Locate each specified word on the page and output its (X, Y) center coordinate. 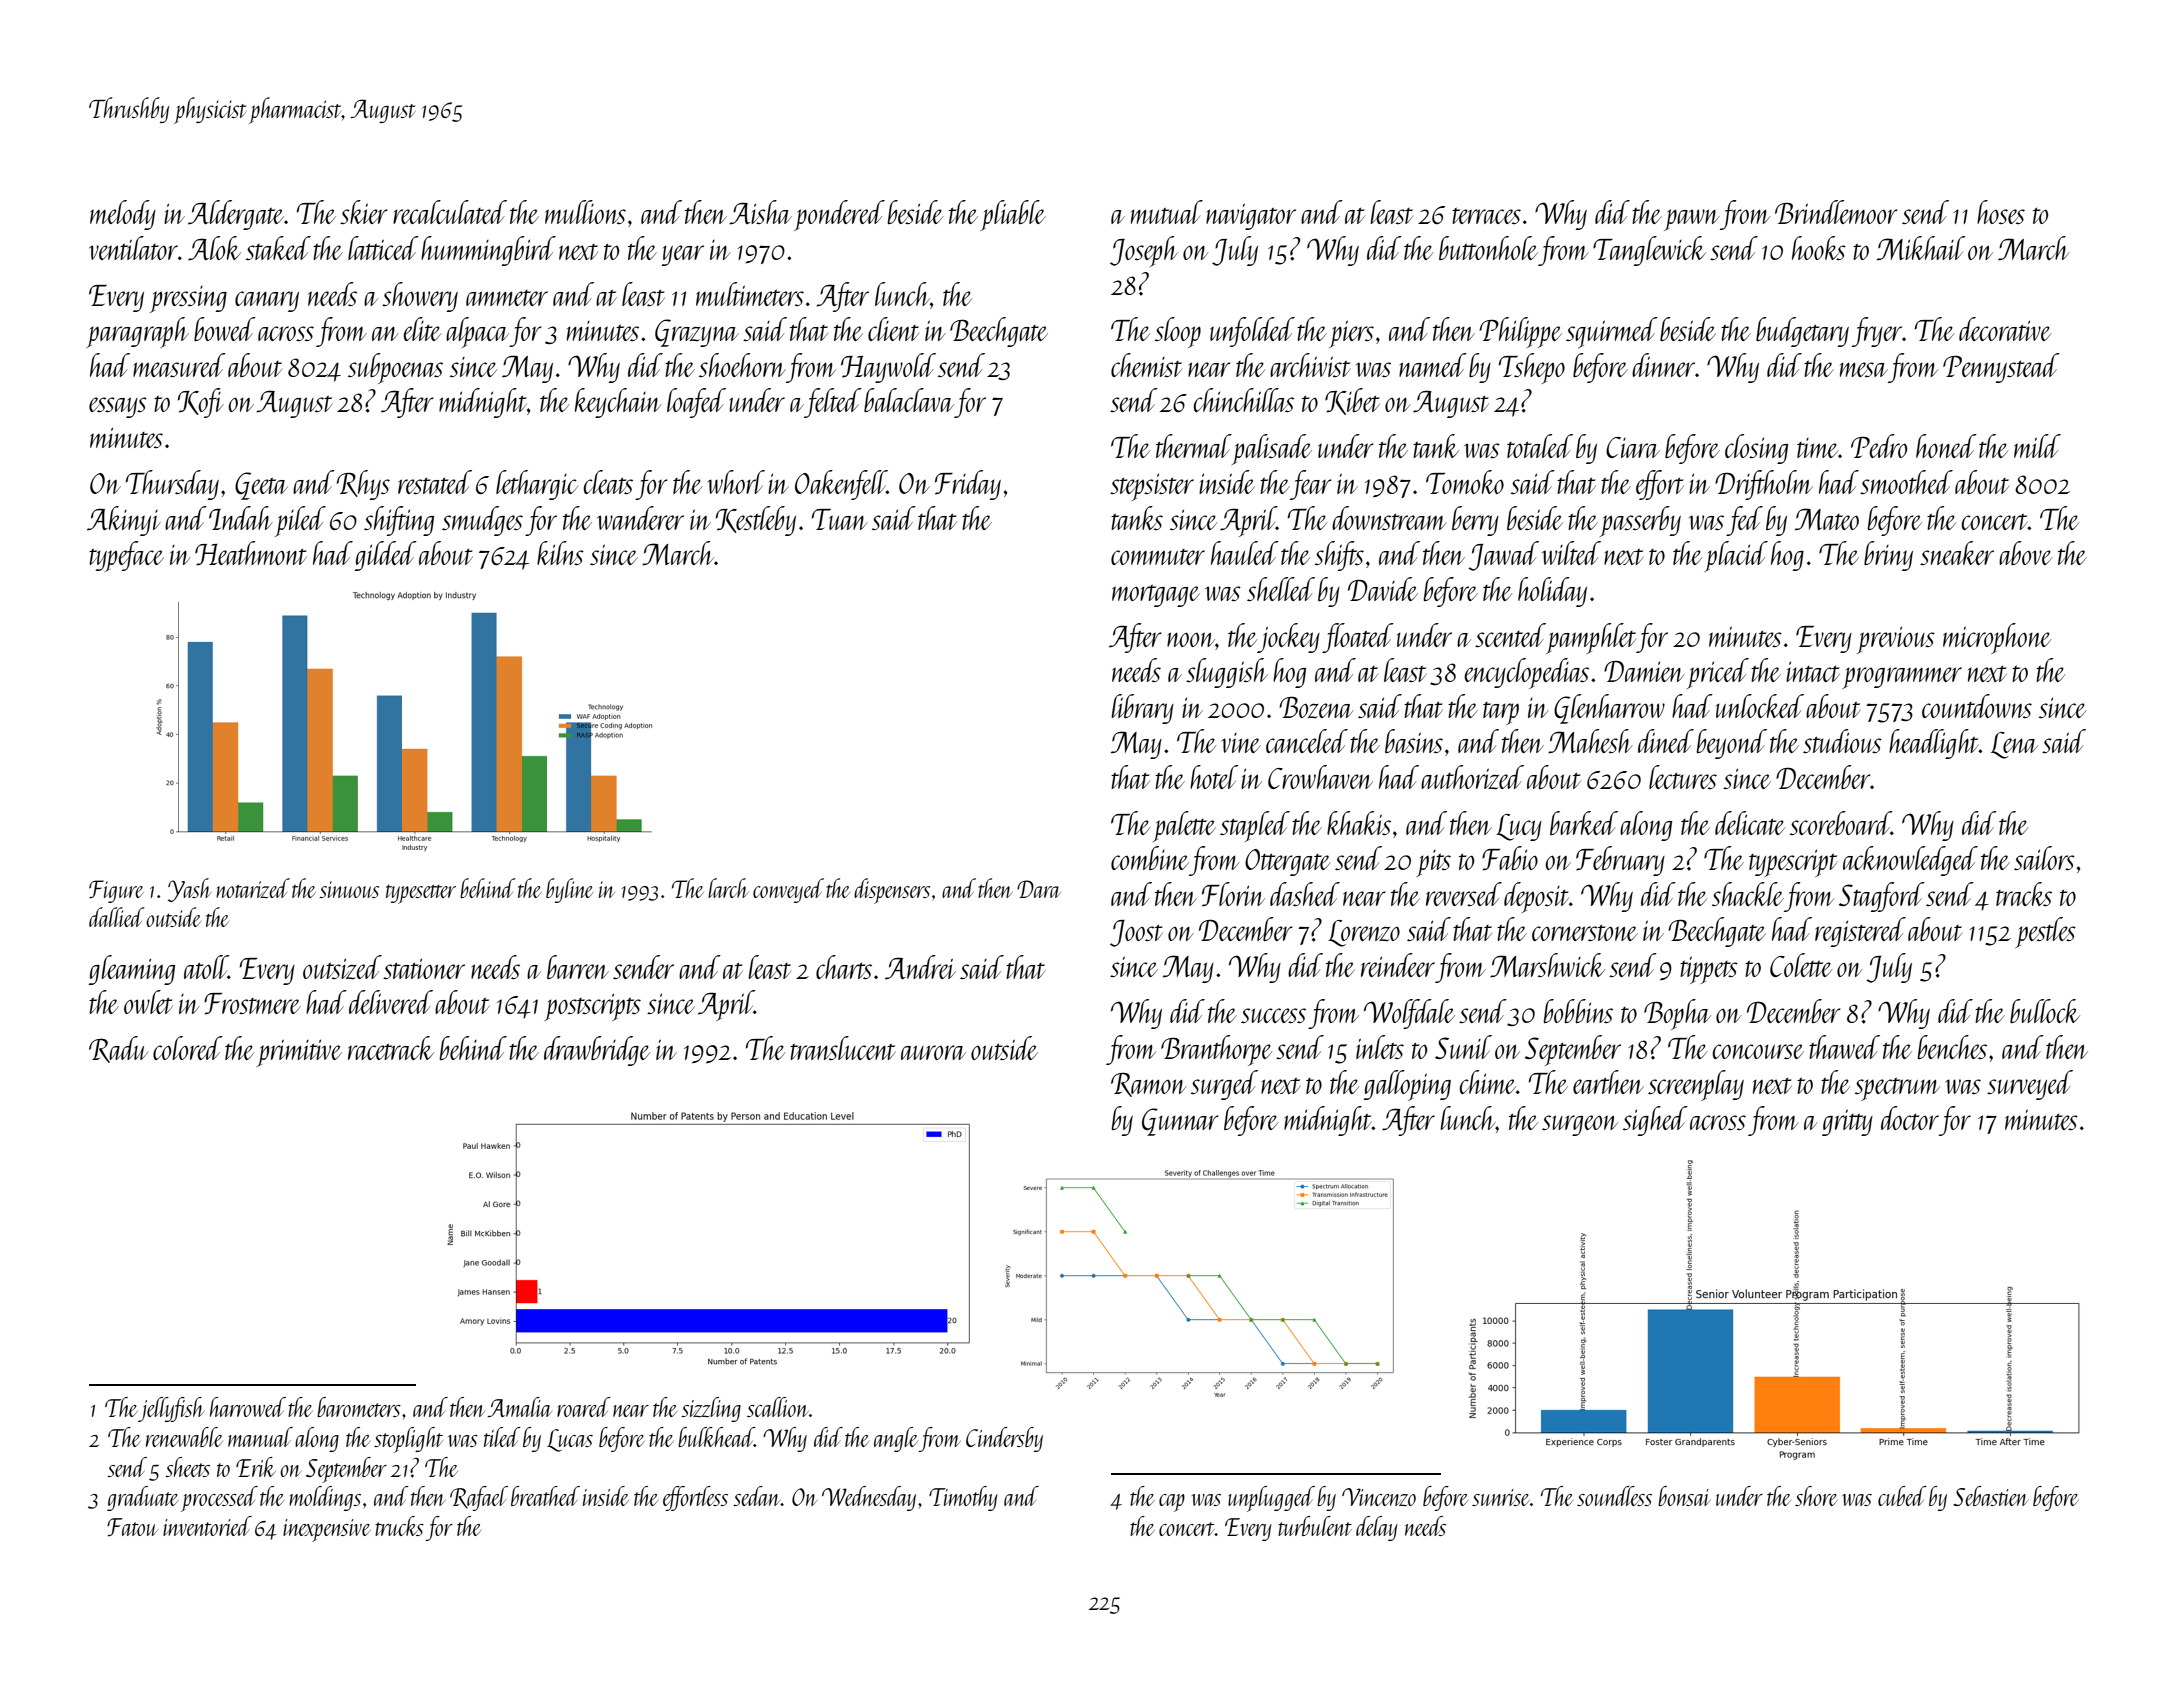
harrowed (248, 1407)
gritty (1847, 1122)
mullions (585, 212)
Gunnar (1180, 1122)
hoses (2001, 212)
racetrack (391, 1048)
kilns (560, 553)
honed (1946, 446)
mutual (1167, 212)
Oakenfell (841, 485)
